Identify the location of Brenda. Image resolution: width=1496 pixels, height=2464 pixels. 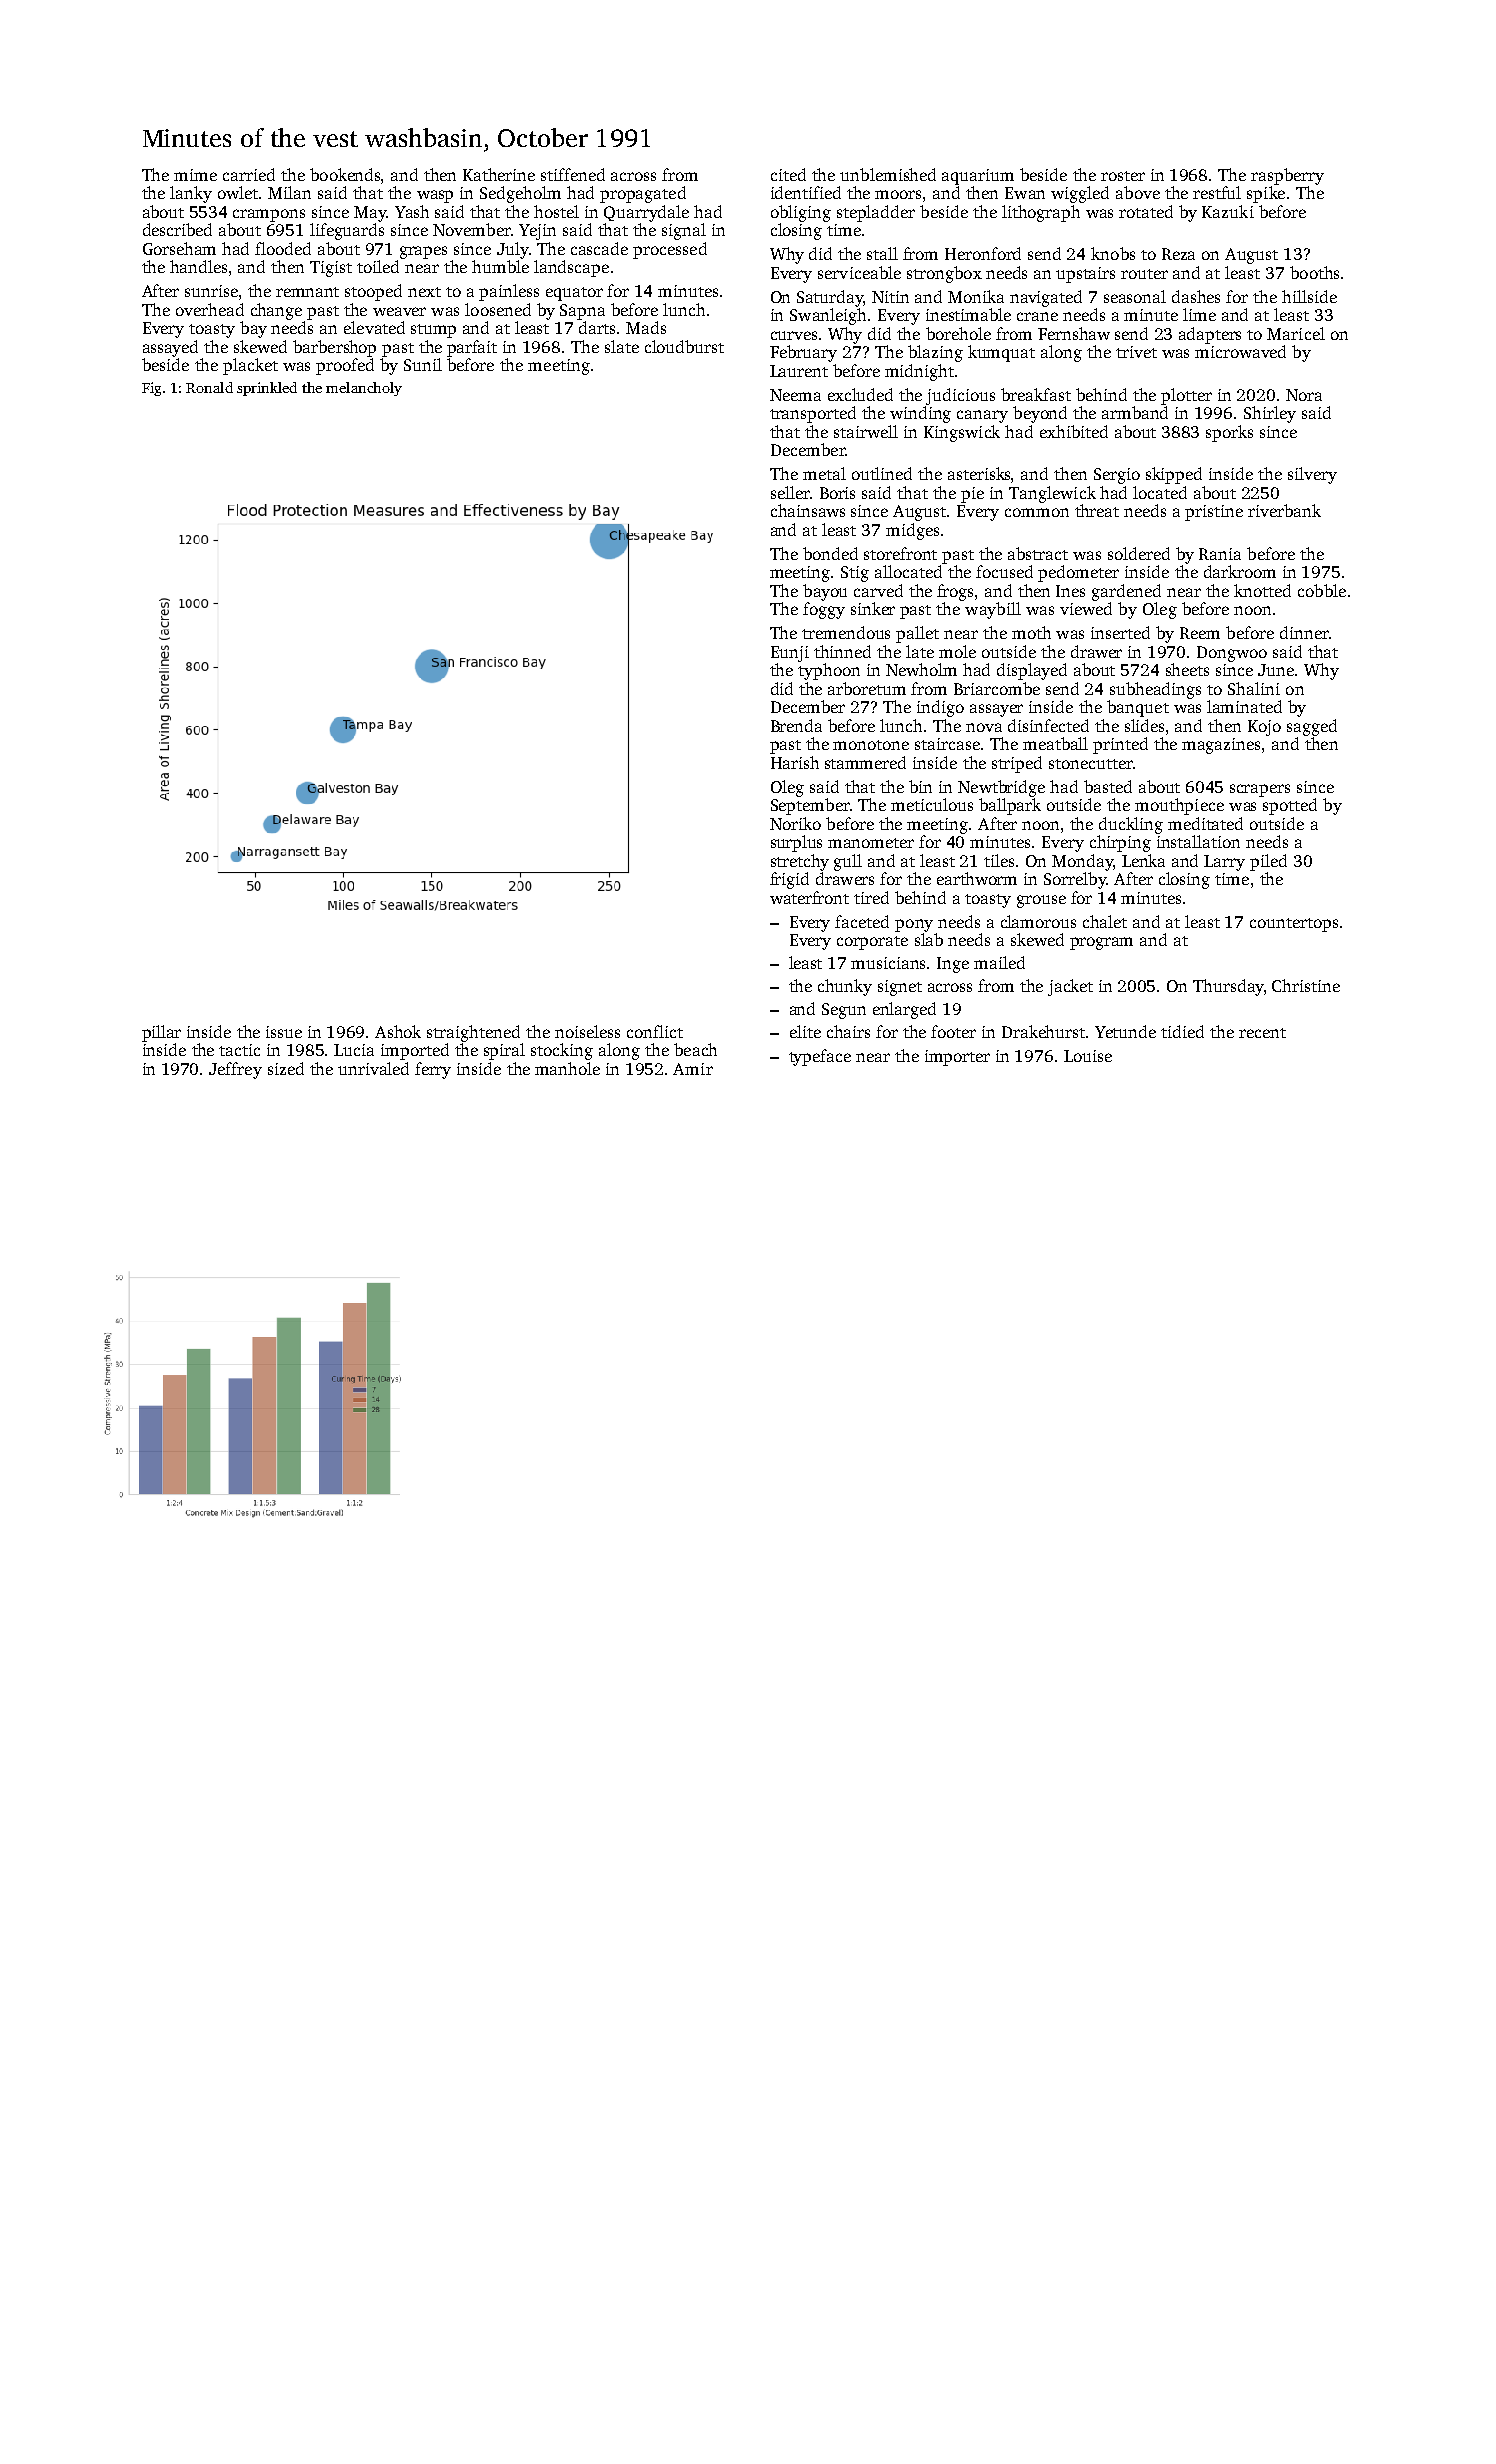
(796, 725).
